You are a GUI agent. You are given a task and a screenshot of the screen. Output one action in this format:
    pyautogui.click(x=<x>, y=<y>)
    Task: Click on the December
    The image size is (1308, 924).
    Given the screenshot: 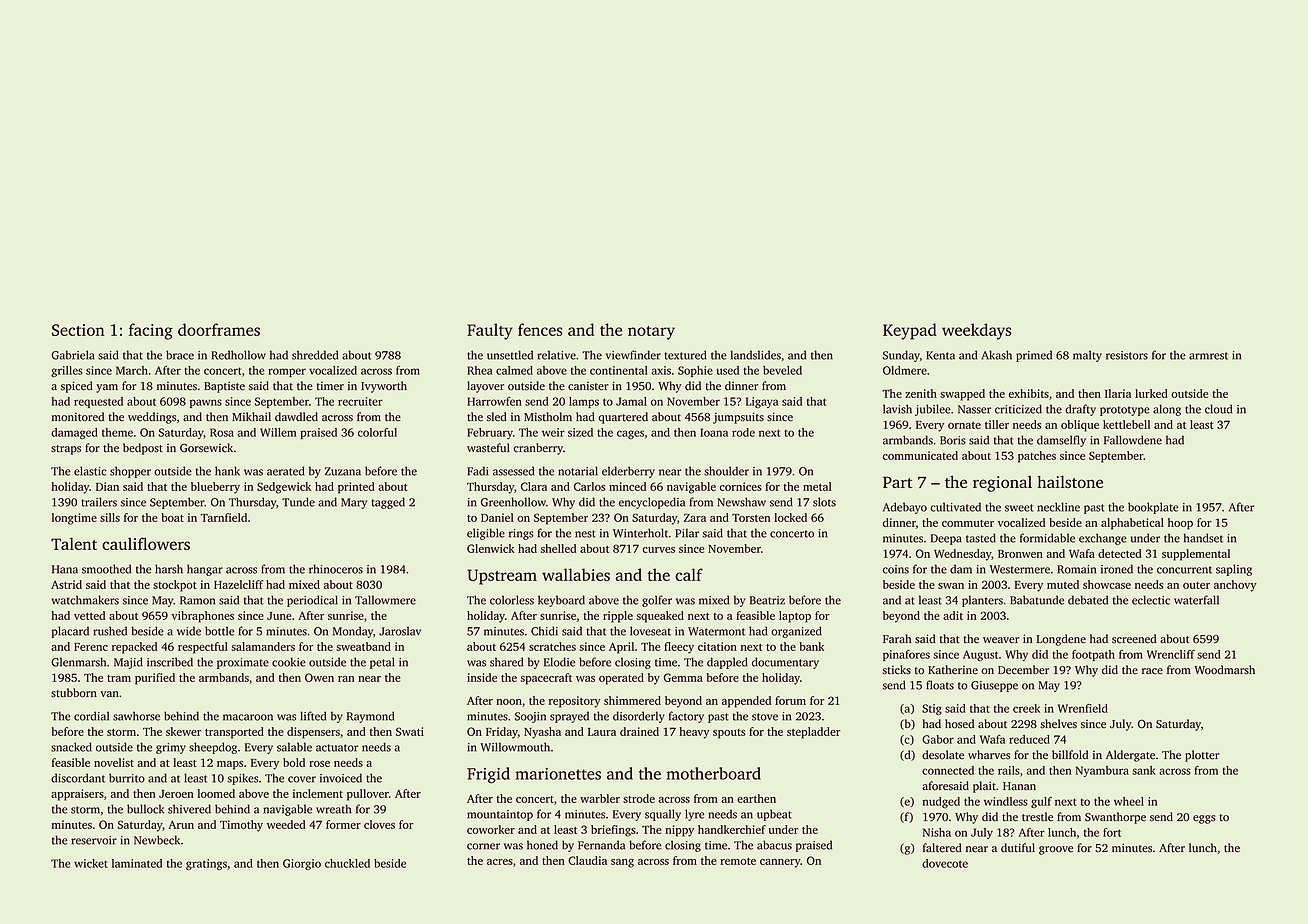 What is the action you would take?
    pyautogui.click(x=1023, y=670)
